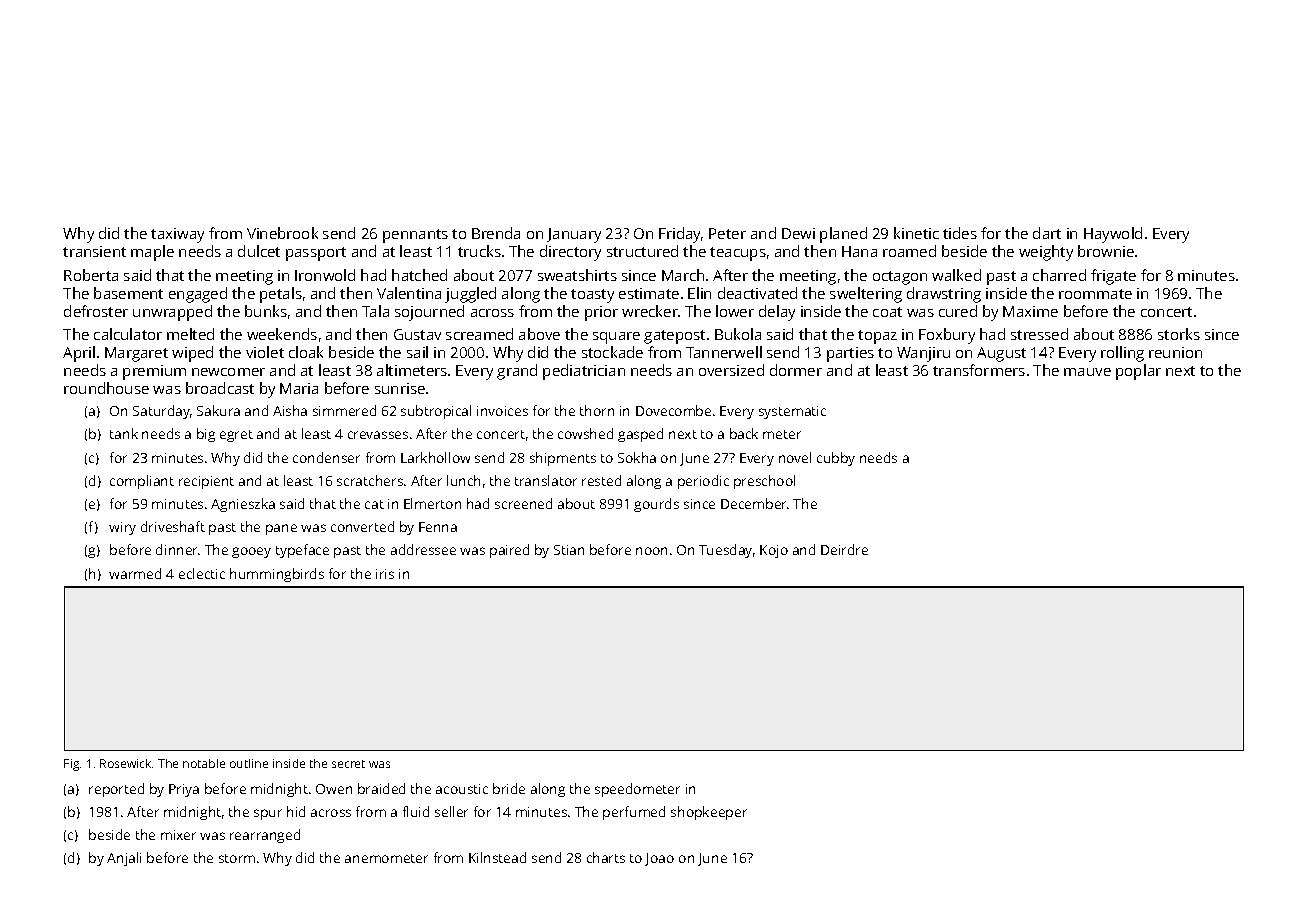 This page has width=1308, height=924. I want to click on noon, so click(651, 551).
